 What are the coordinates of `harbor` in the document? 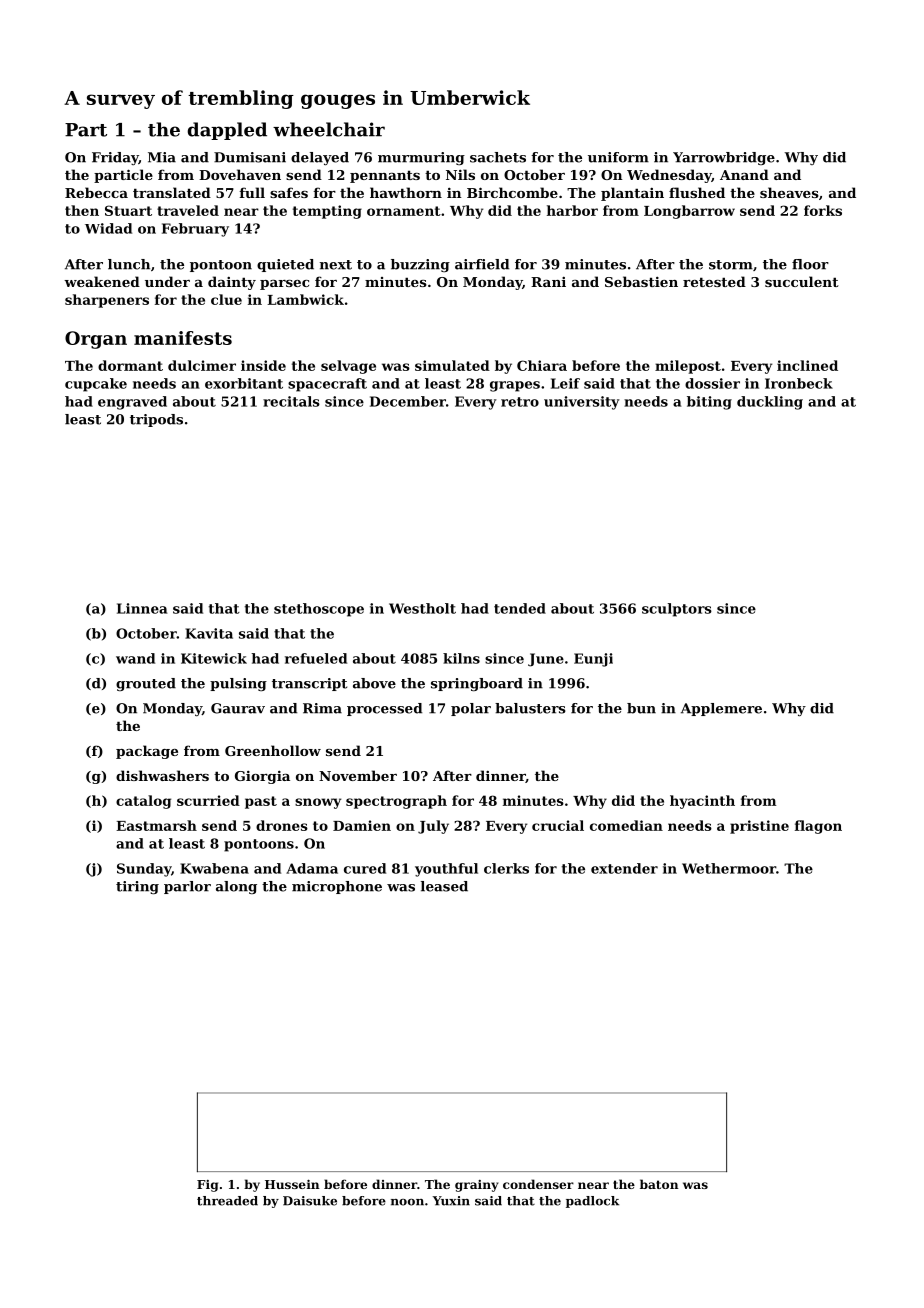 It's located at (572, 210).
